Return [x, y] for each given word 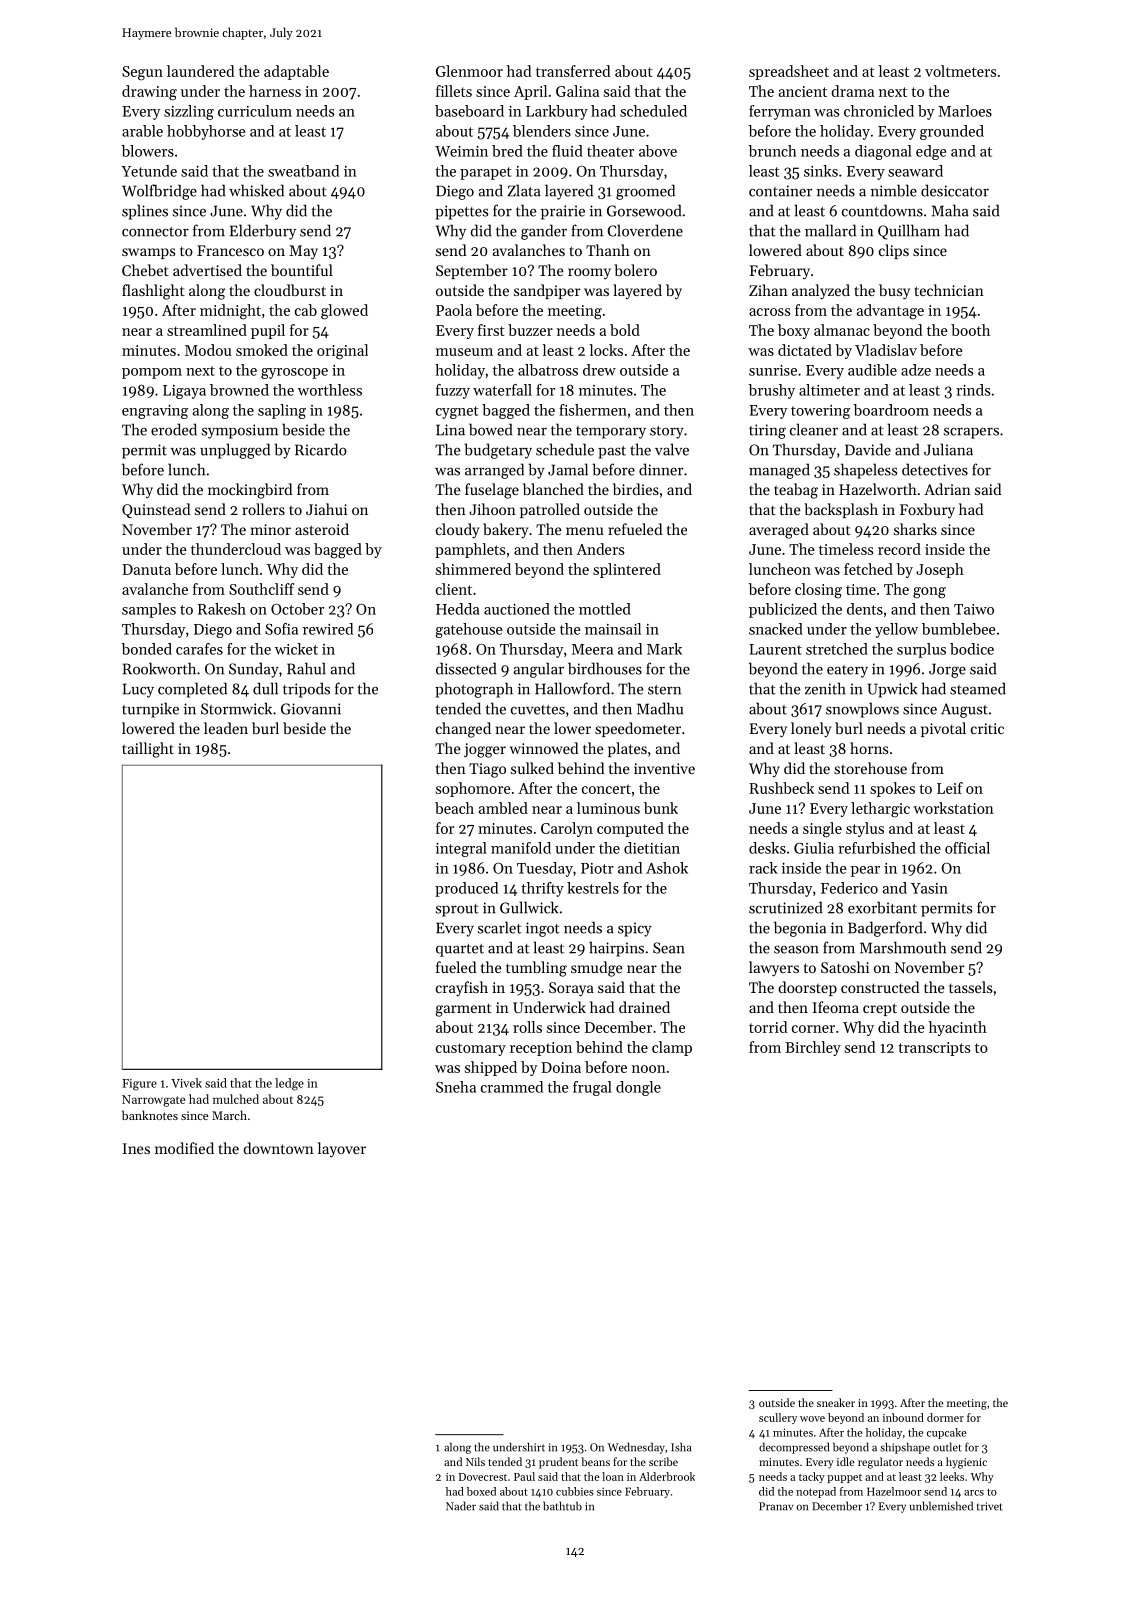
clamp [672, 1048]
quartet [460, 950]
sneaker [836, 1402]
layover [342, 1150]
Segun [142, 73]
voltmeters [961, 71]
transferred [573, 71]
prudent [558, 1463]
